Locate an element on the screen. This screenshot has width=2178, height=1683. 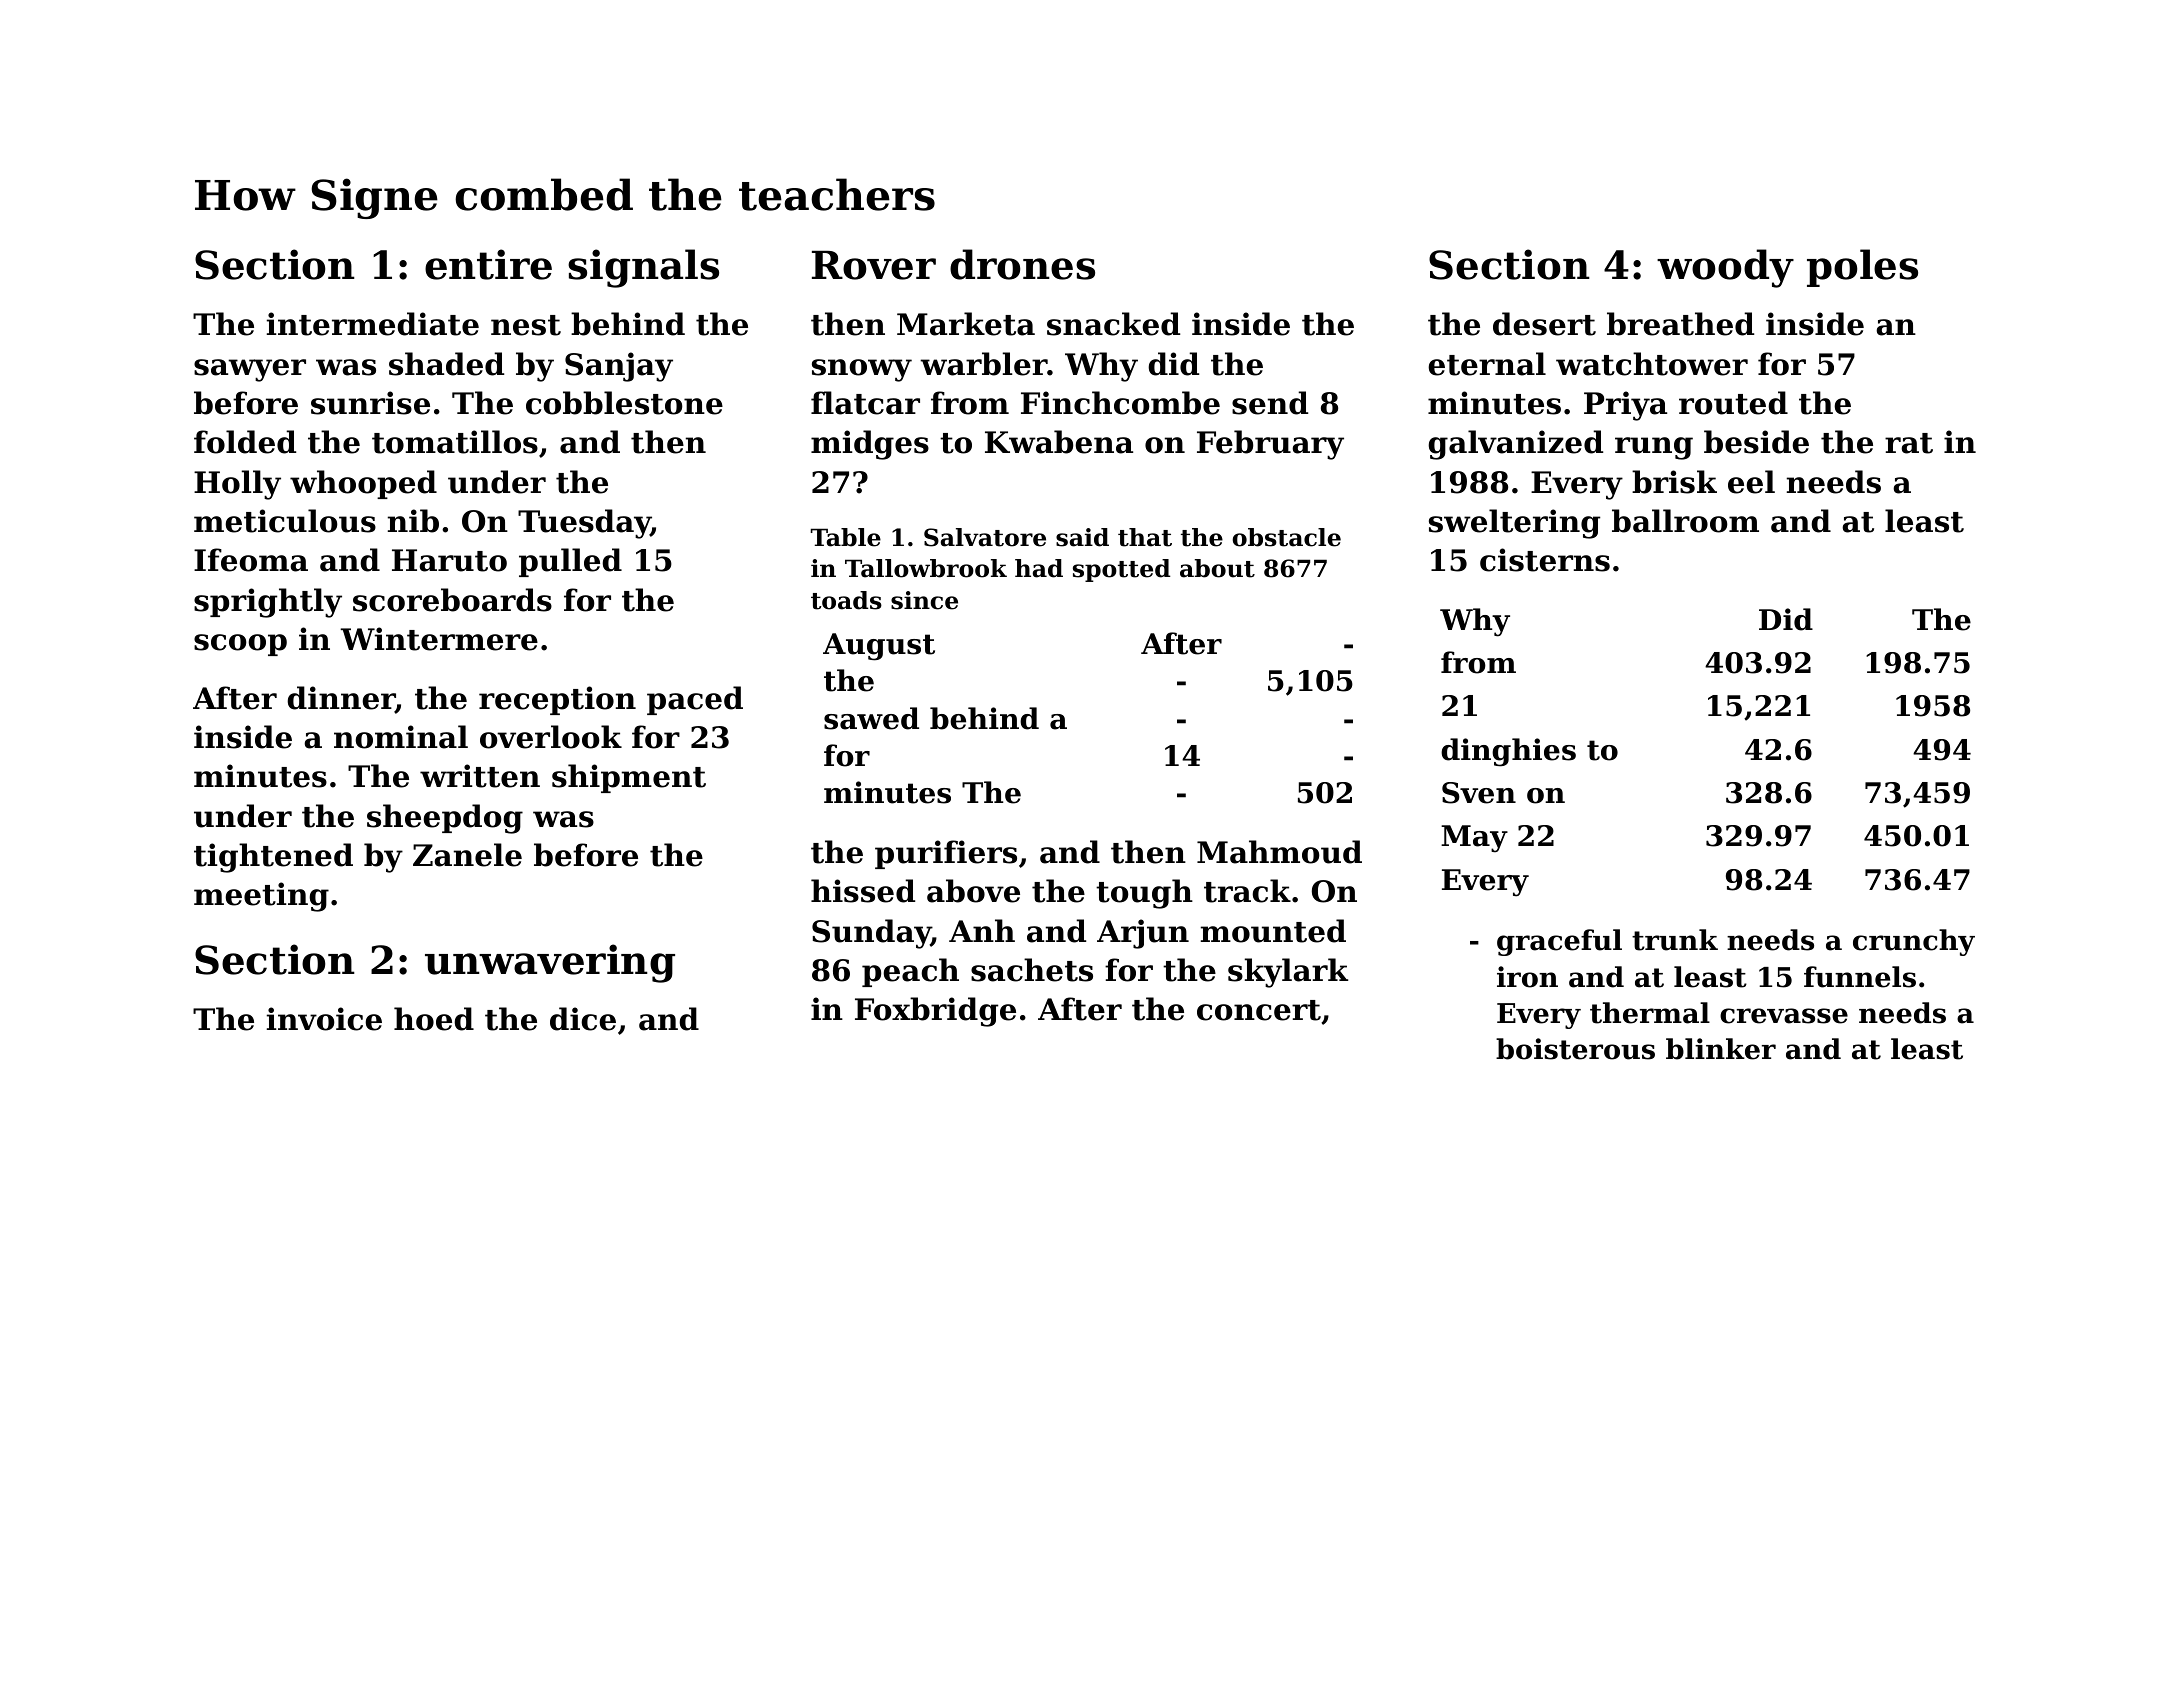
Tuesday is located at coordinates (584, 524).
